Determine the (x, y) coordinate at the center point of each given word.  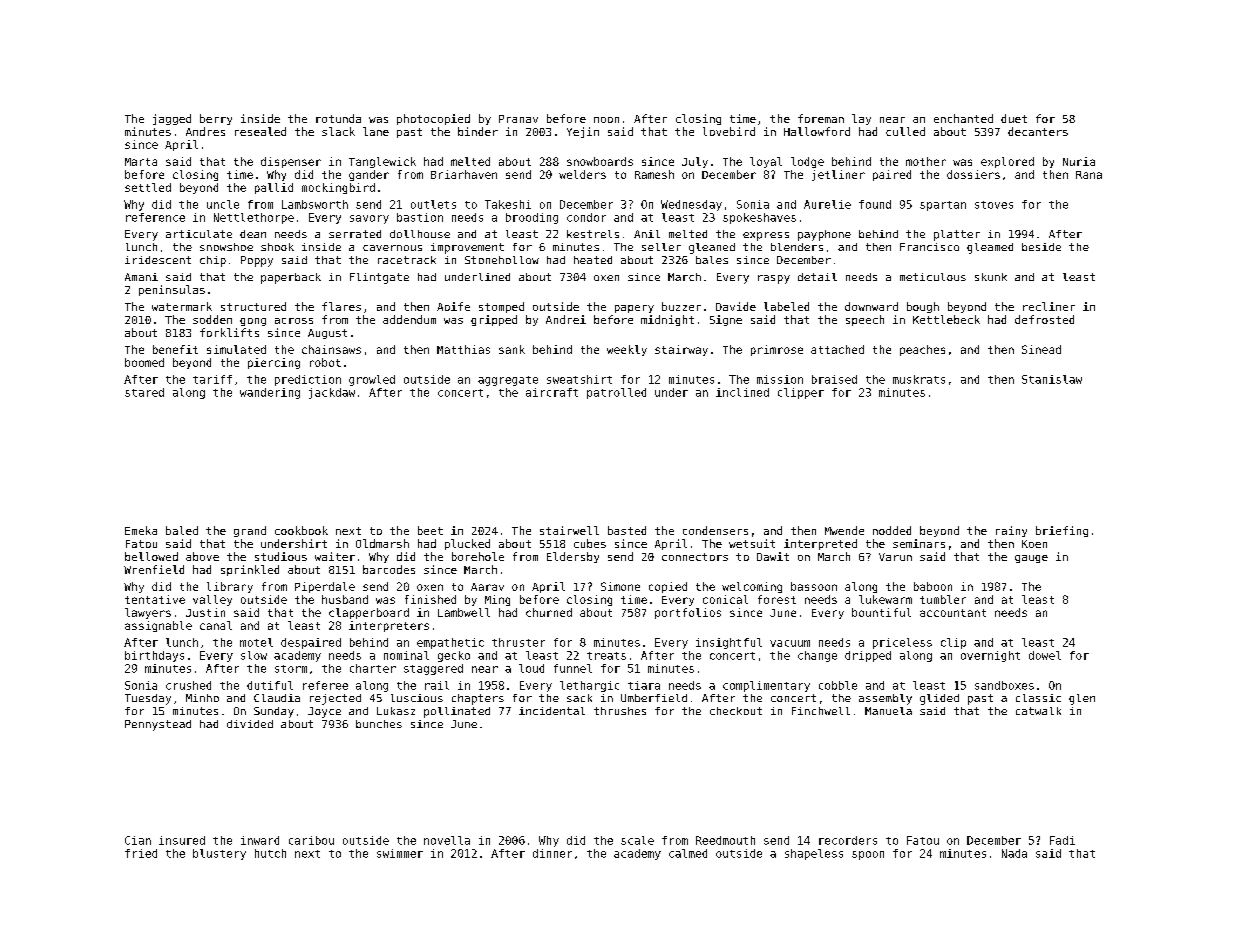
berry (216, 119)
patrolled (616, 393)
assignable (158, 626)
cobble (838, 685)
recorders (848, 840)
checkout (736, 711)
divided (250, 724)
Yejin (583, 132)
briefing (1062, 531)
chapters (478, 699)
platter (957, 235)
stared (144, 392)
